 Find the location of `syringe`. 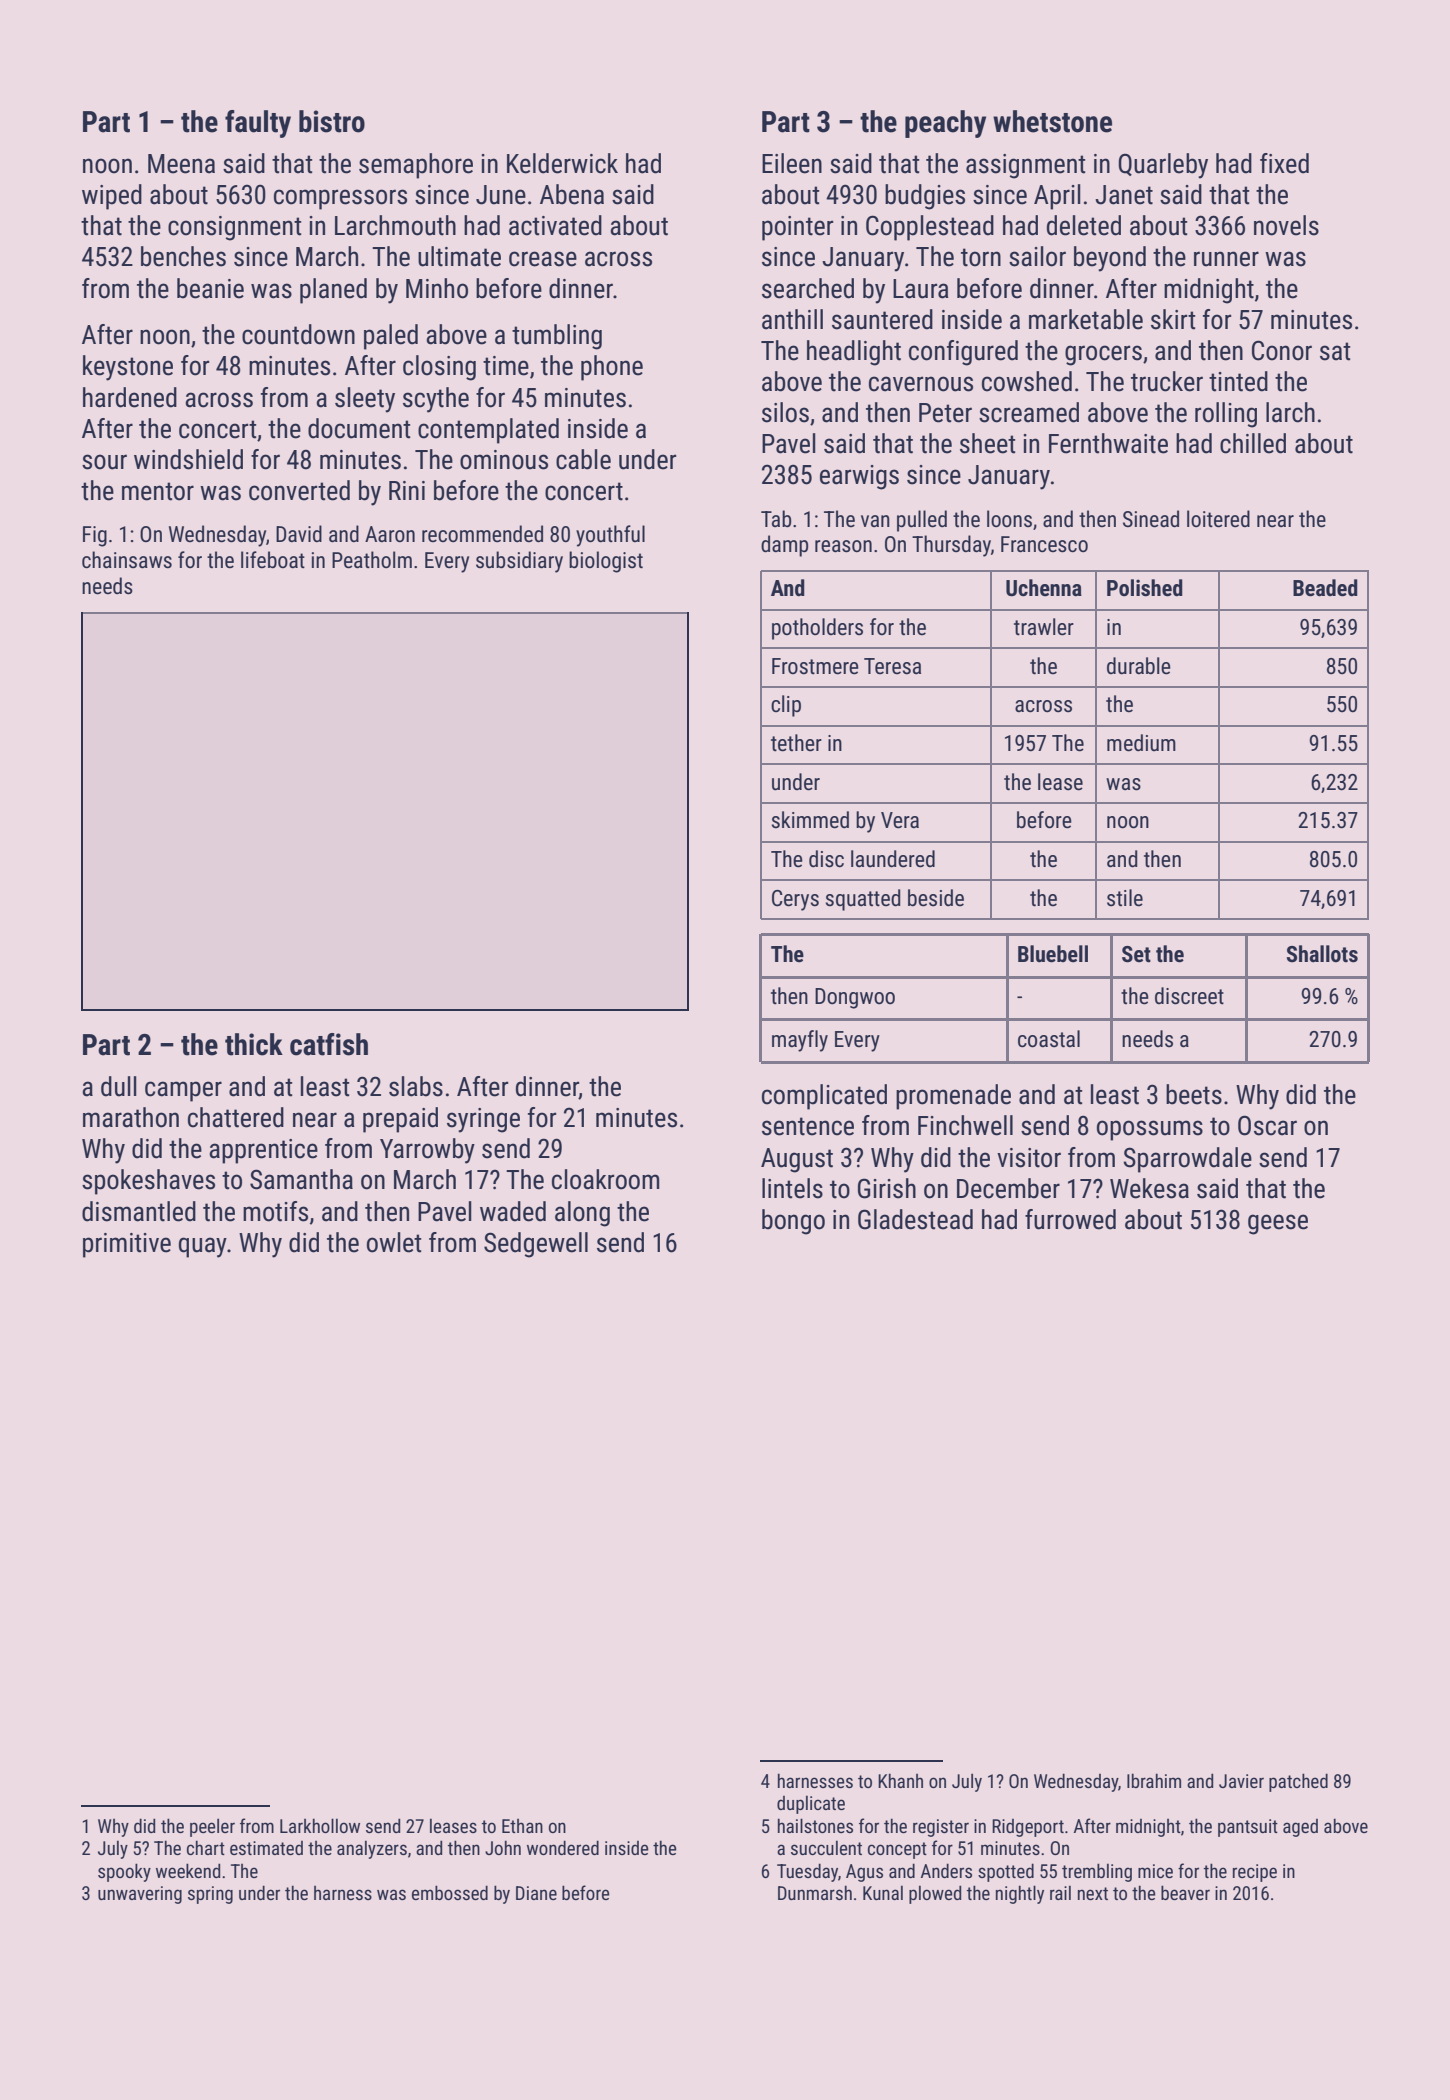

syringe is located at coordinates (483, 1120).
